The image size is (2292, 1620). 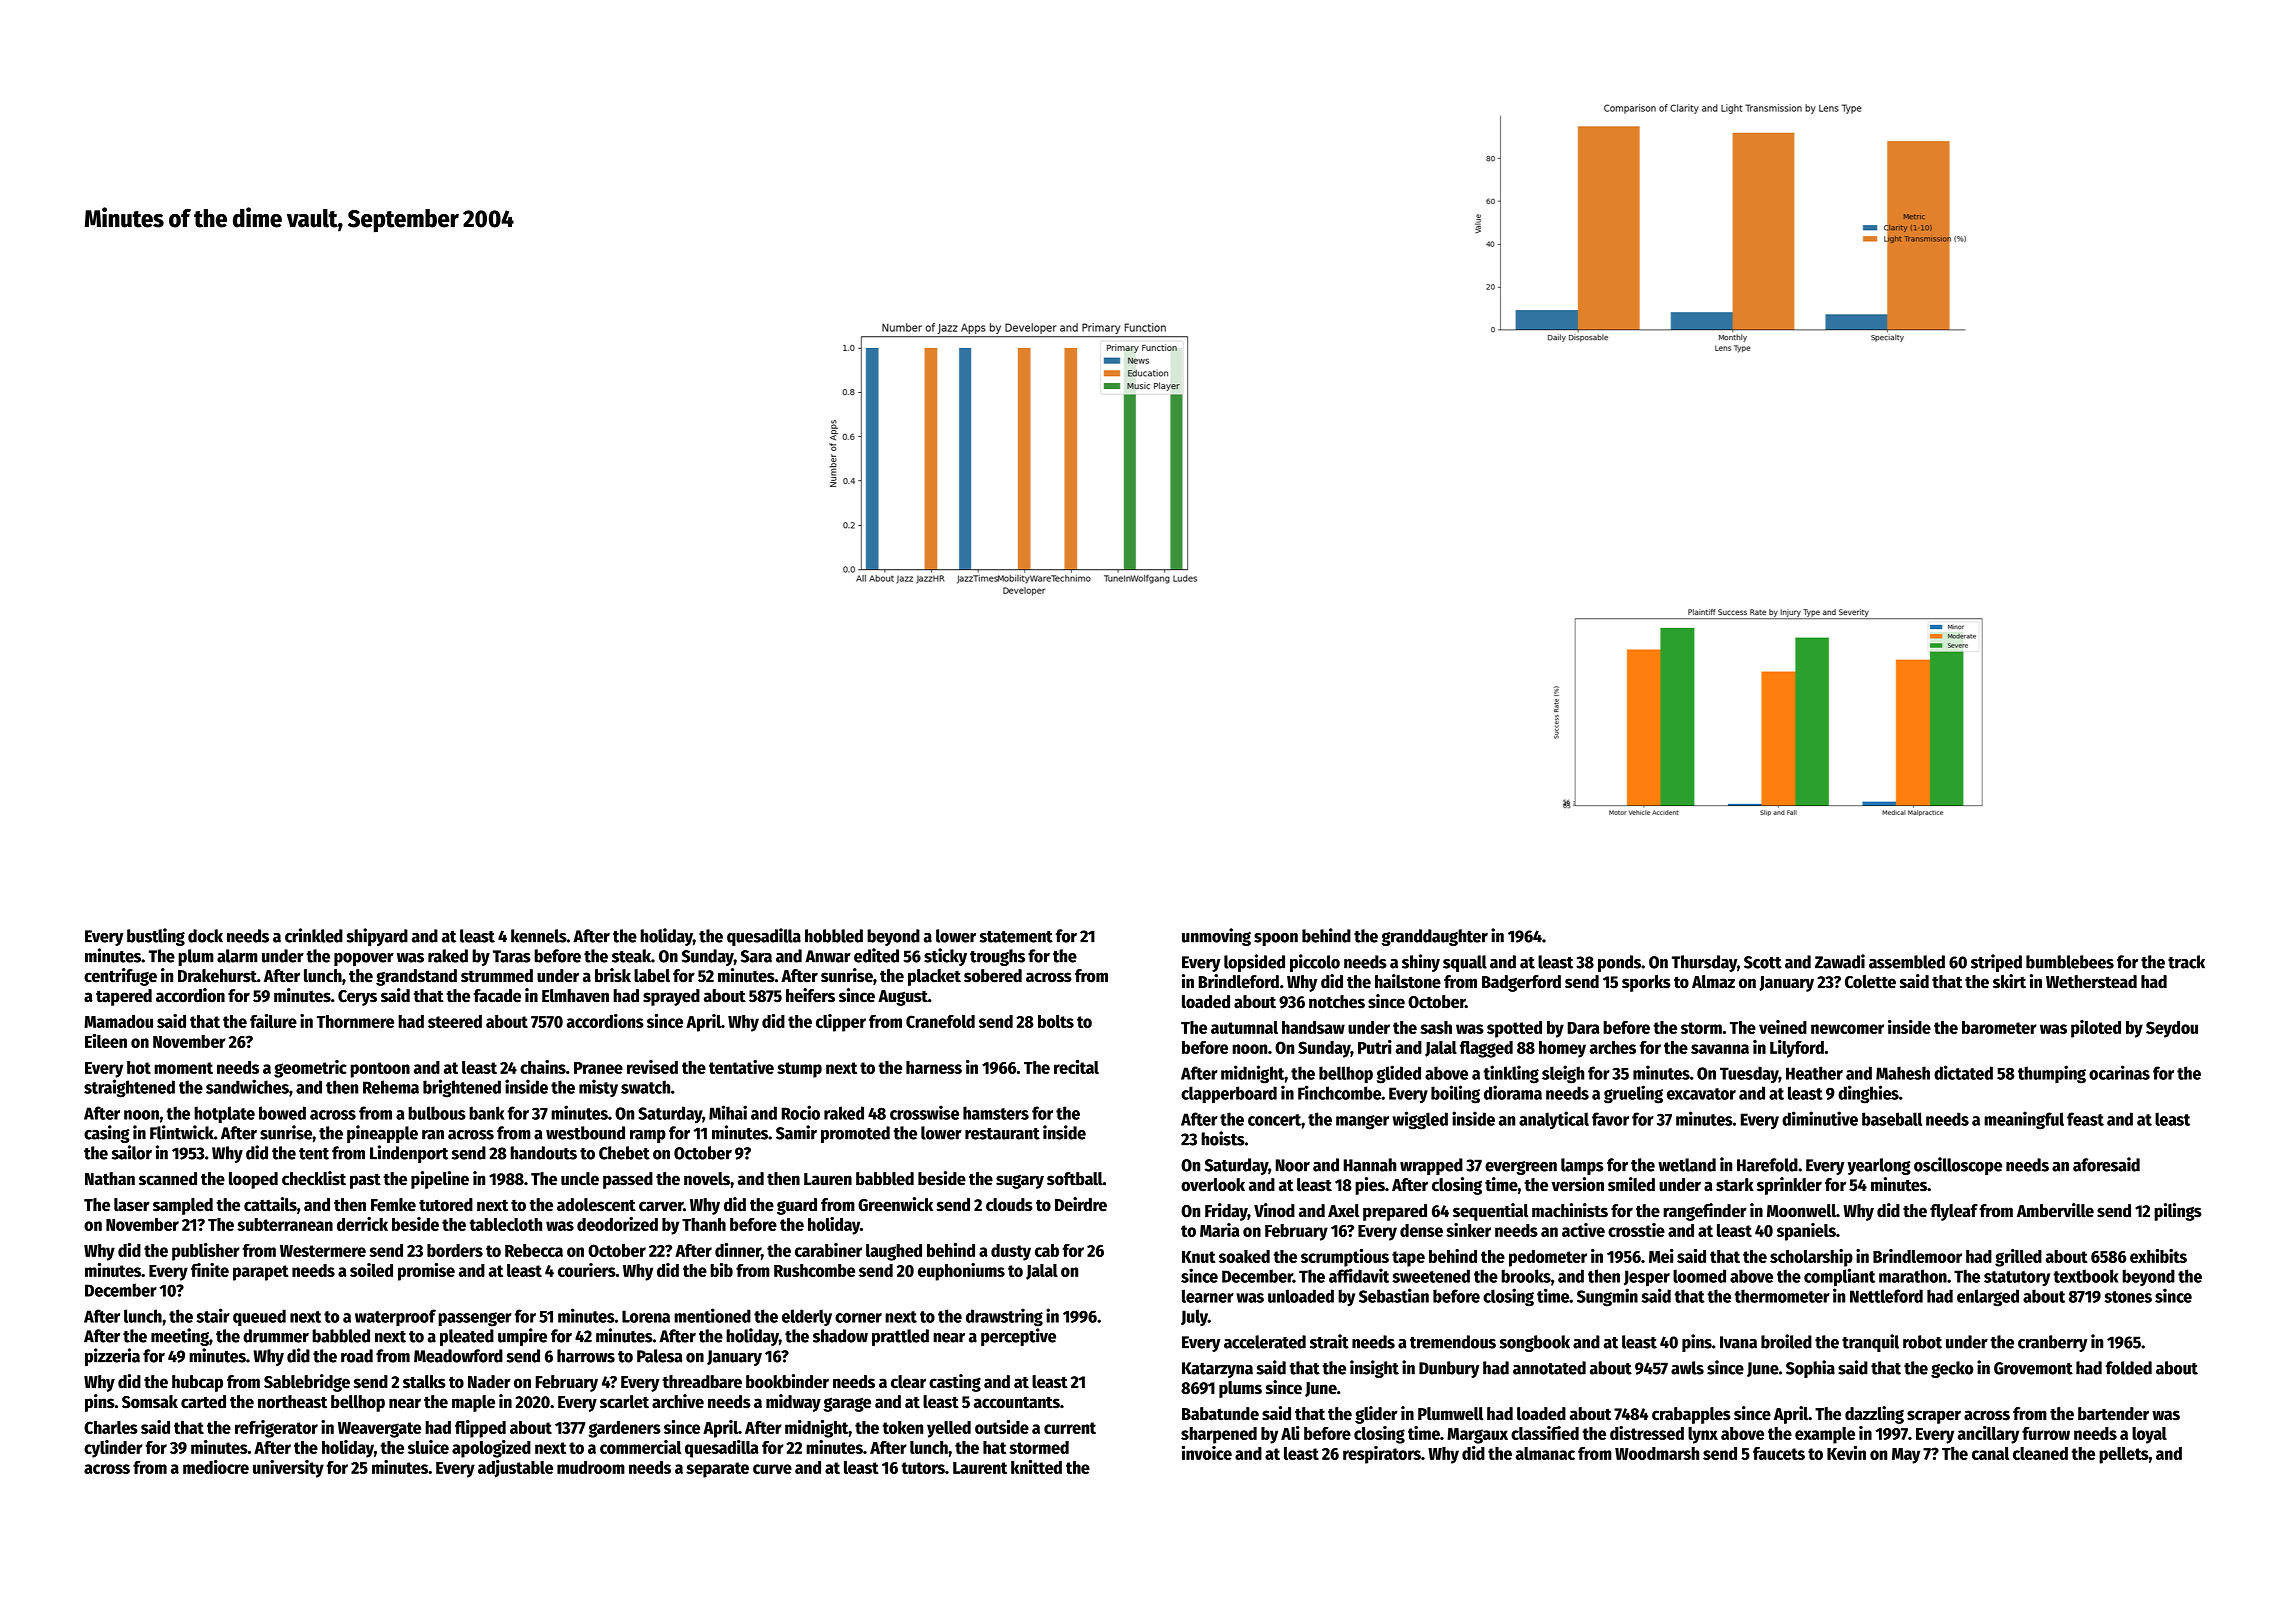 What do you see at coordinates (1036, 1467) in the screenshot?
I see `knitted` at bounding box center [1036, 1467].
